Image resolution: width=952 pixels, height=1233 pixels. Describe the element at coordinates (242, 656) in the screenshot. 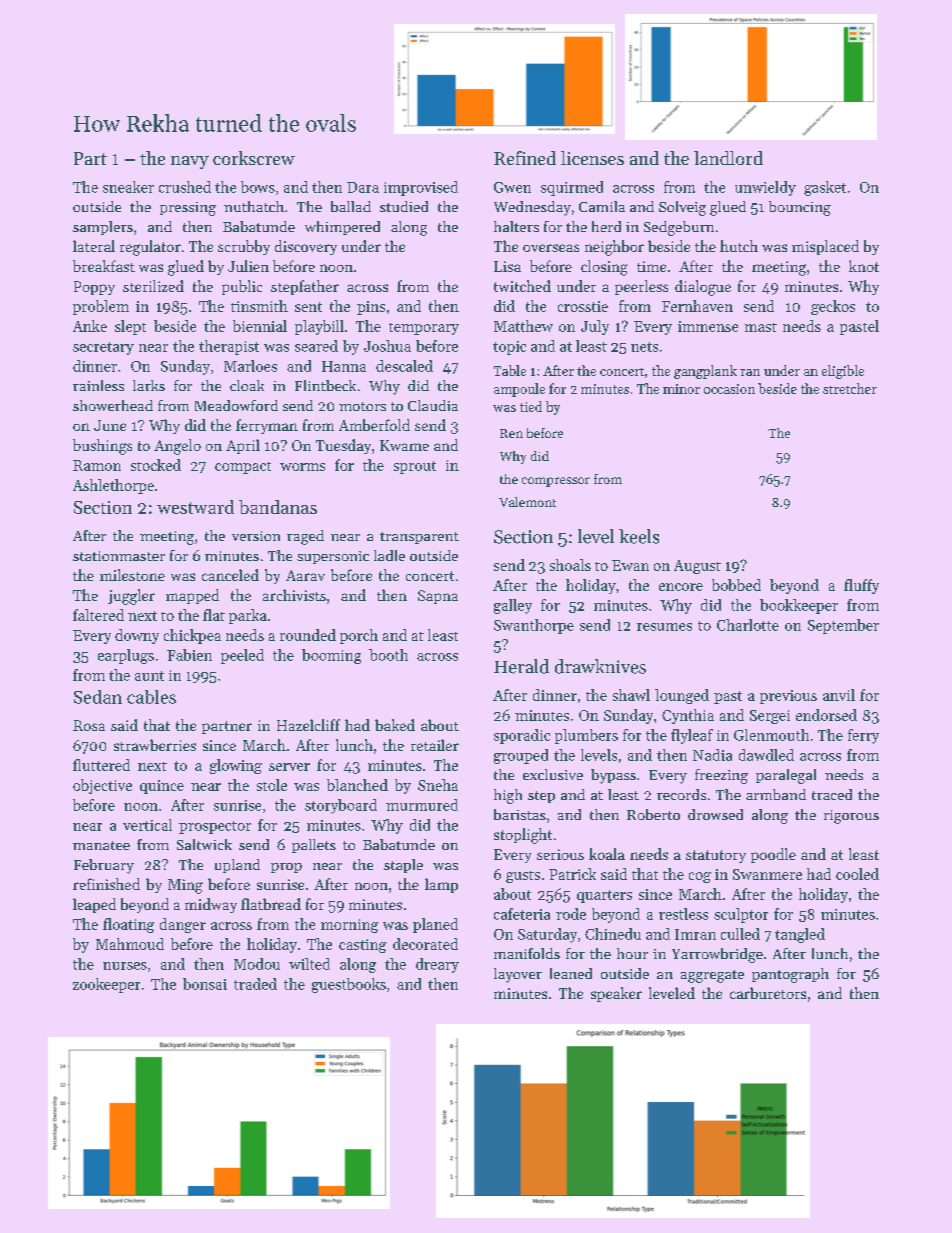

I see `peeled` at that location.
